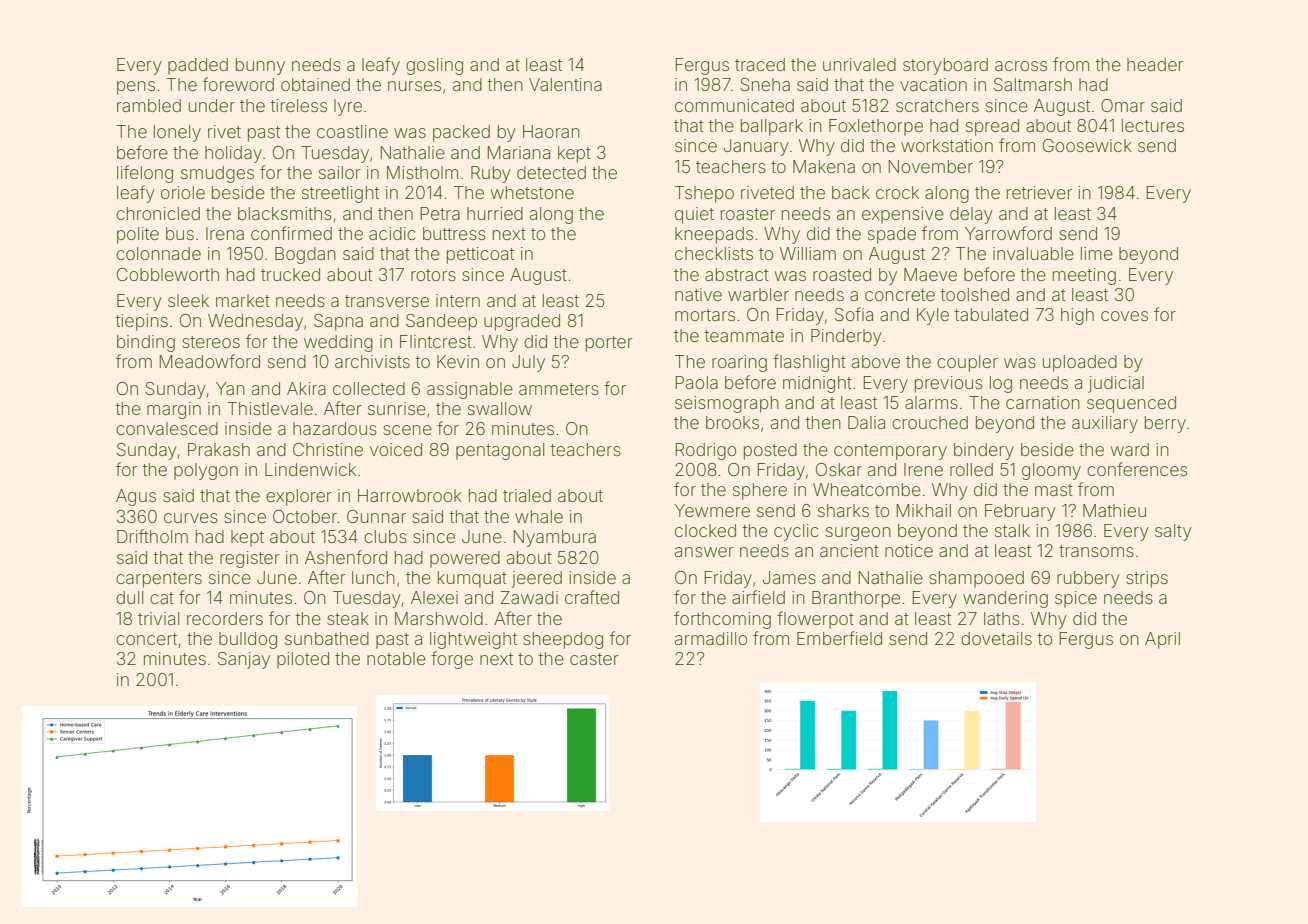 The height and width of the image is (924, 1308). What do you see at coordinates (177, 133) in the image?
I see `lonely` at bounding box center [177, 133].
